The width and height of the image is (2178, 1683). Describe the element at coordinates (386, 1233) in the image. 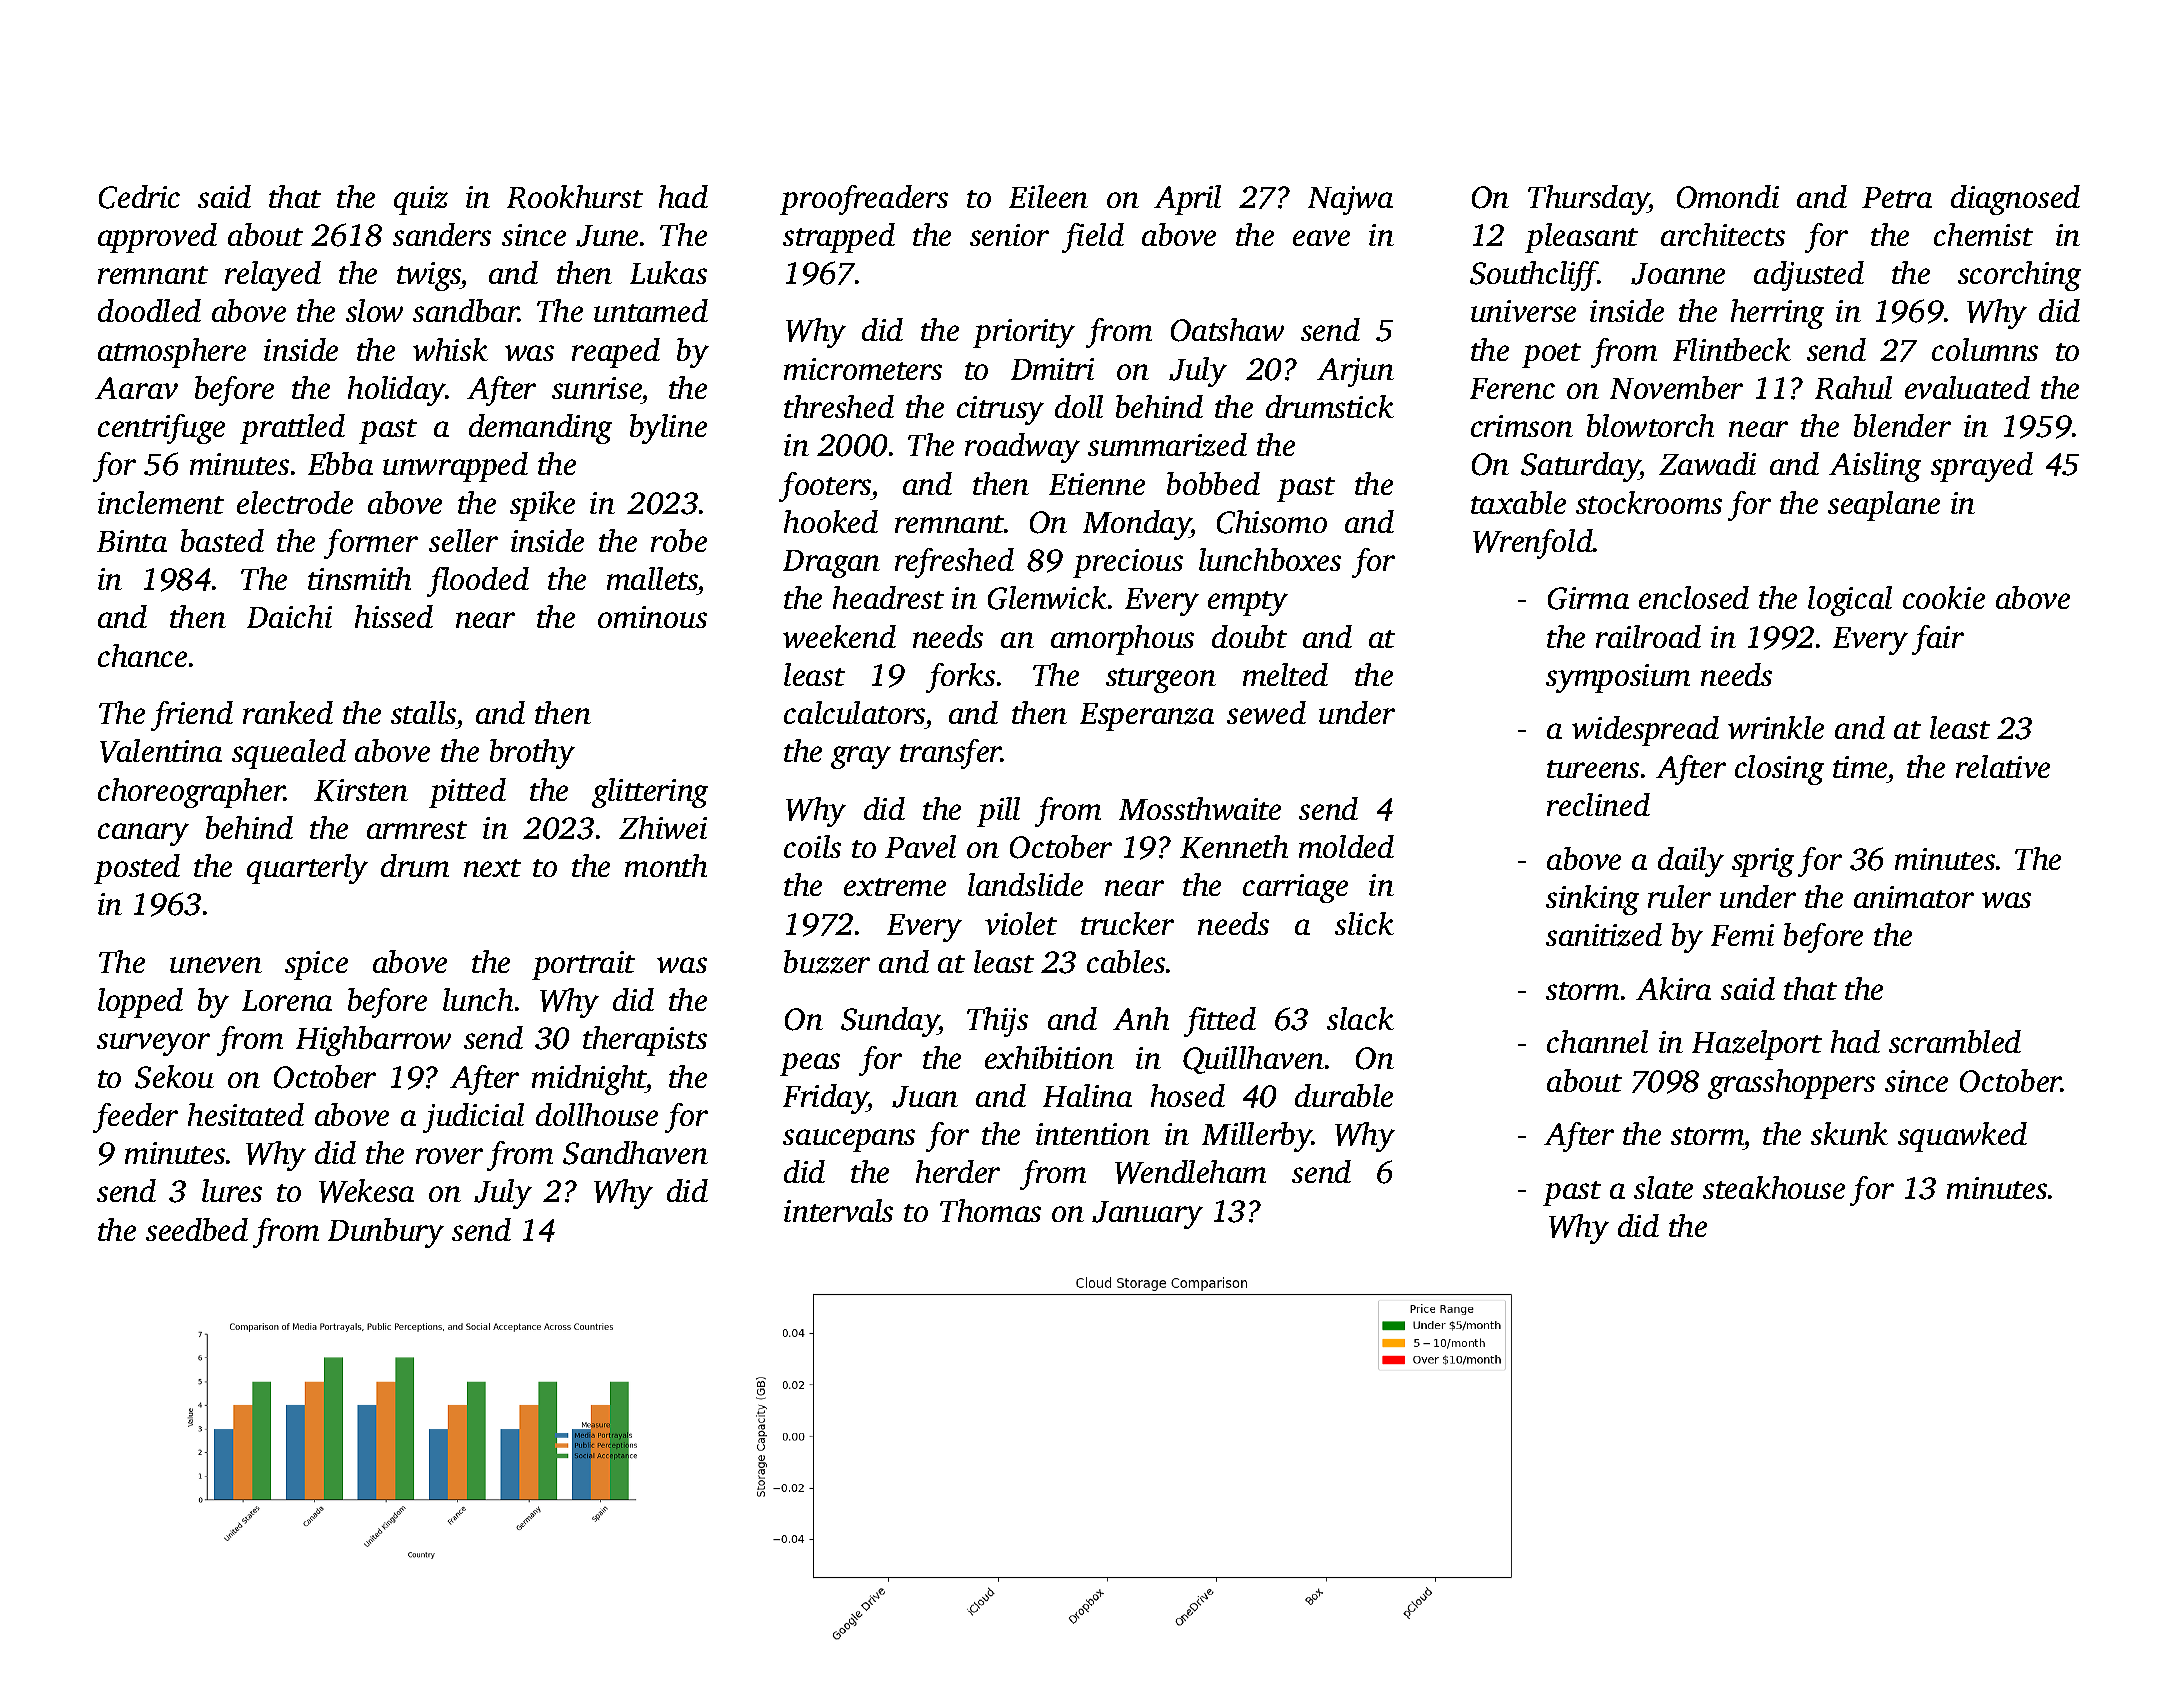

I see `Dunbury` at that location.
